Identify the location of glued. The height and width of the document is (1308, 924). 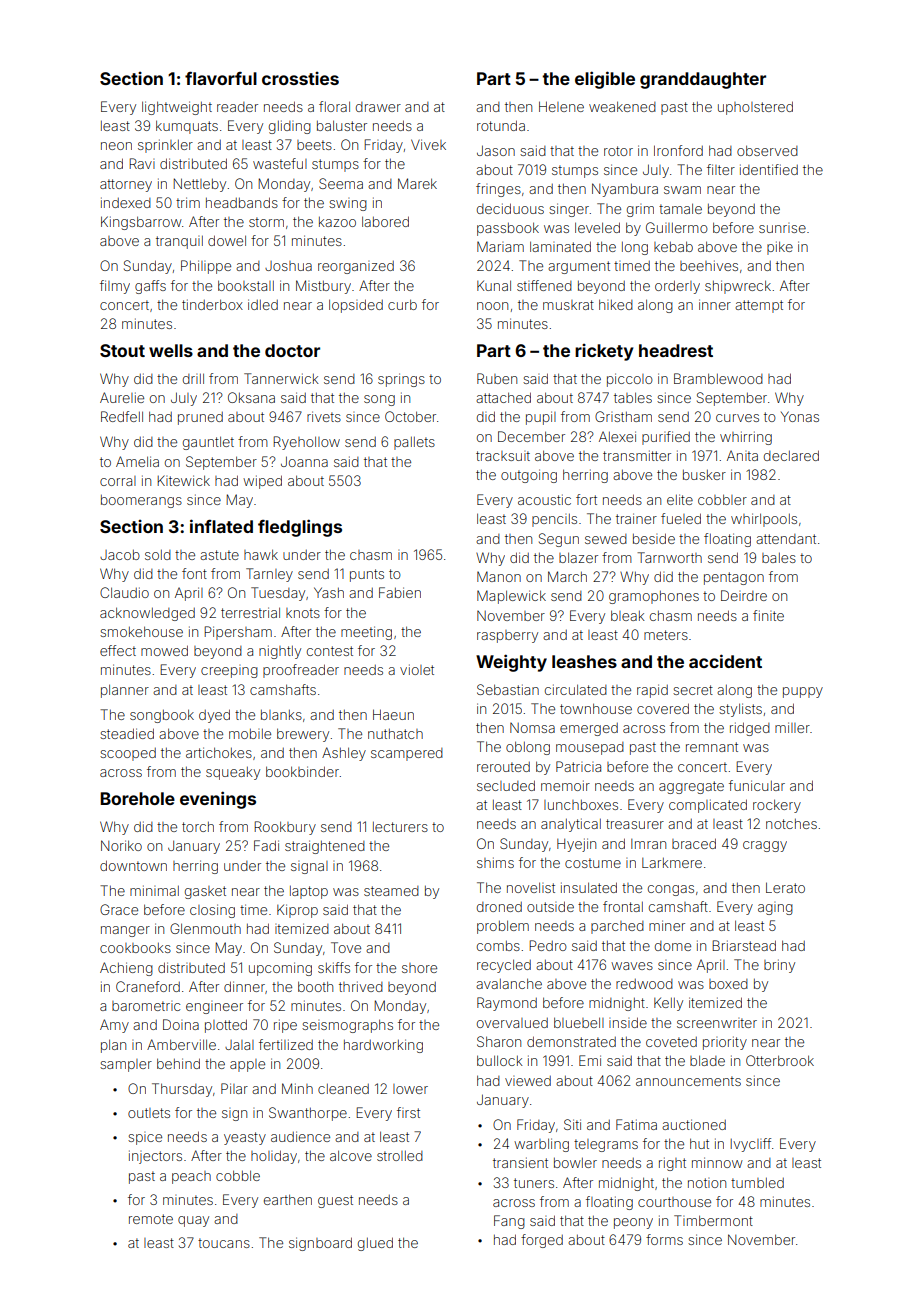
(375, 1244).
